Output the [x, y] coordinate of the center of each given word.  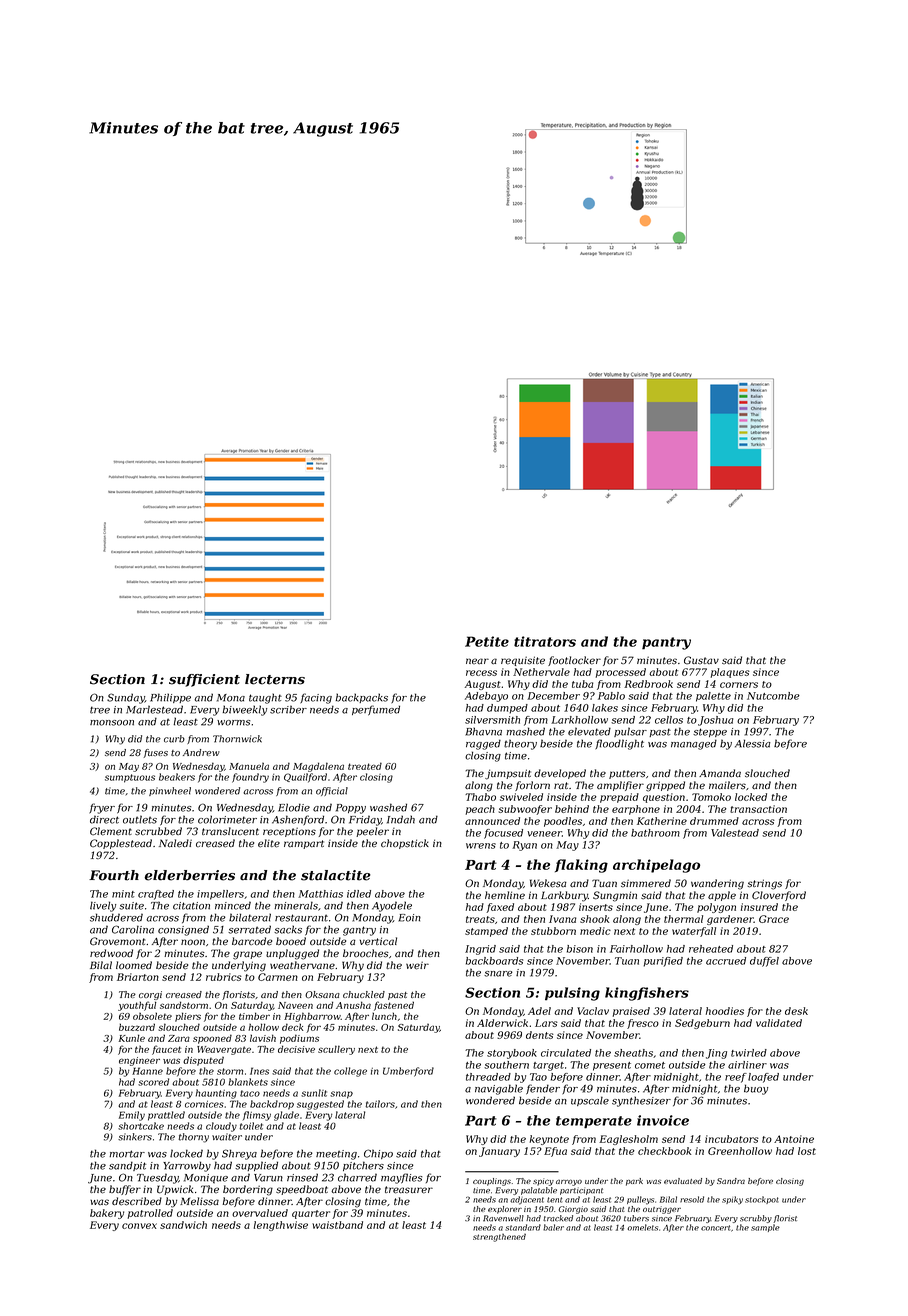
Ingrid [480, 950]
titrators [545, 641]
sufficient [204, 680]
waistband [337, 1225]
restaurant [301, 918]
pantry [666, 643]
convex [139, 1226]
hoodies [725, 1011]
